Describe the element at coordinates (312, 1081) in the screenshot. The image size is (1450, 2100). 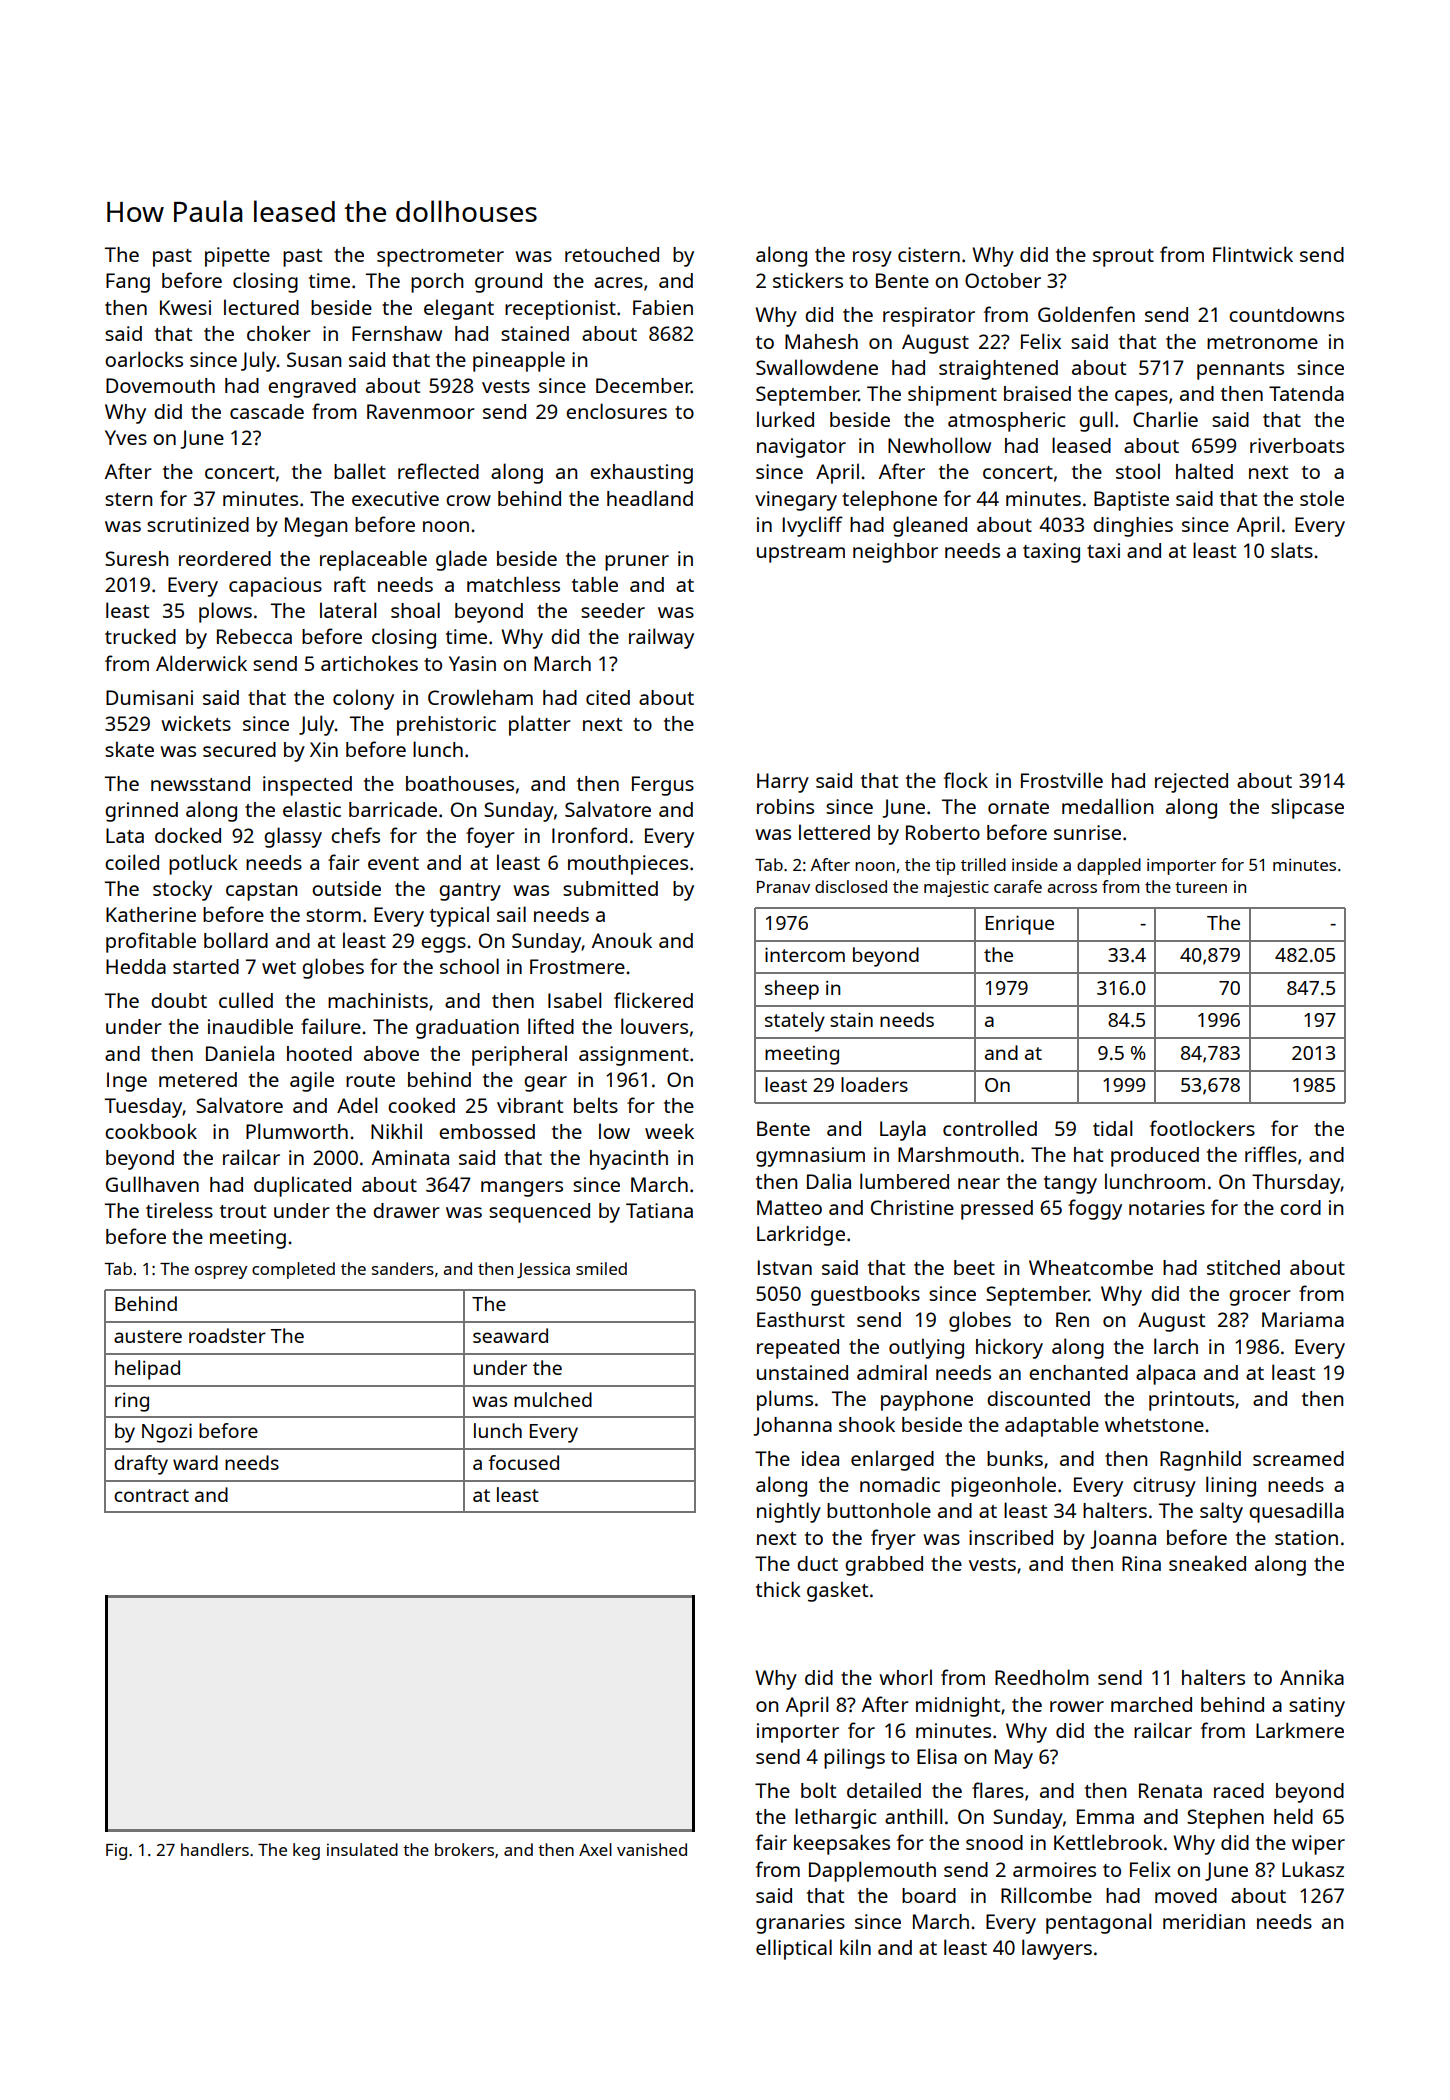
I see `agile` at that location.
